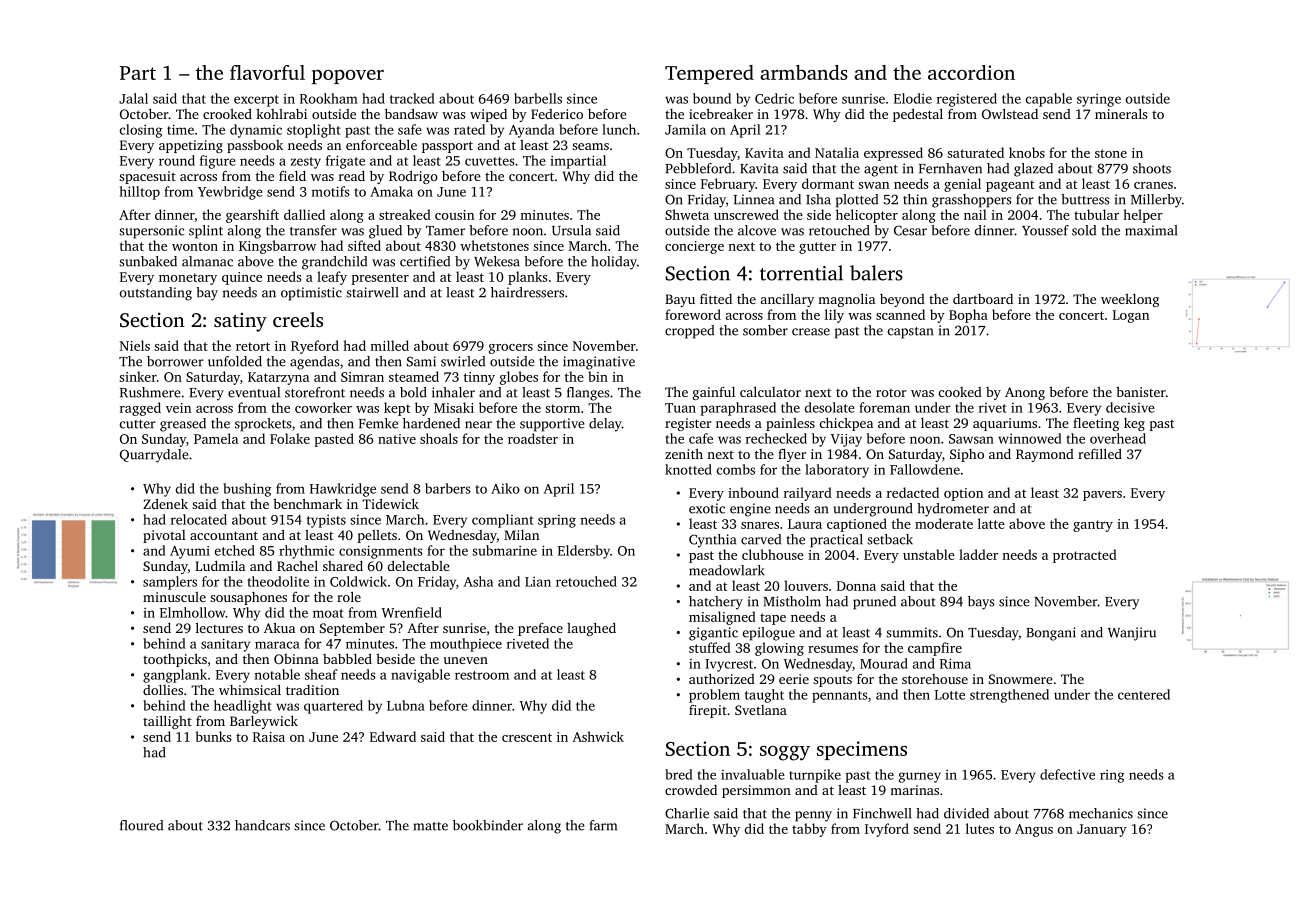 The width and height of the image is (1308, 924). Describe the element at coordinates (698, 168) in the image. I see `Pebbleford` at that location.
